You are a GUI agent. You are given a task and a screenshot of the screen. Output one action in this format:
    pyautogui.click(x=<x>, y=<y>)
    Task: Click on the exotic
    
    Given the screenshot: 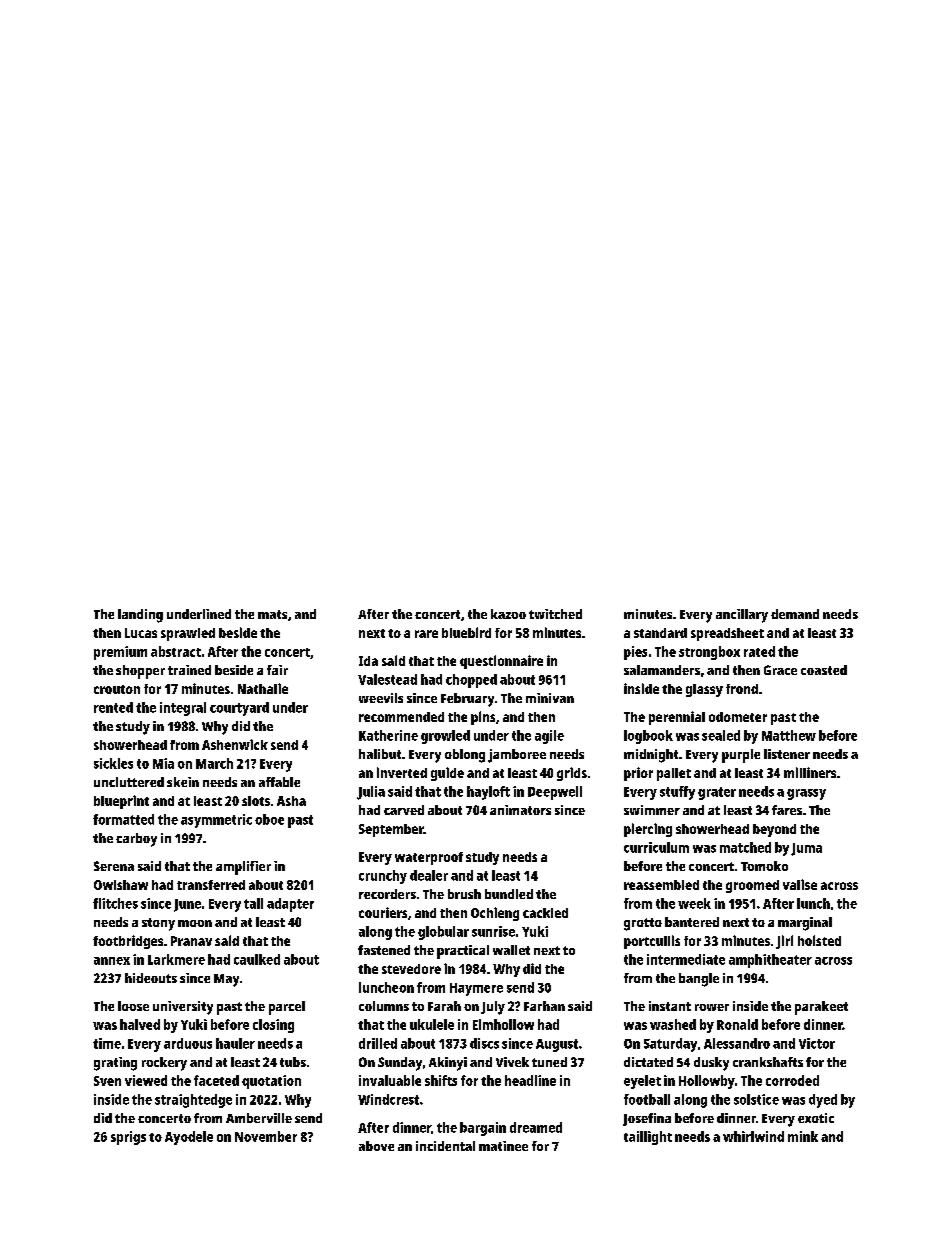 What is the action you would take?
    pyautogui.click(x=816, y=1118)
